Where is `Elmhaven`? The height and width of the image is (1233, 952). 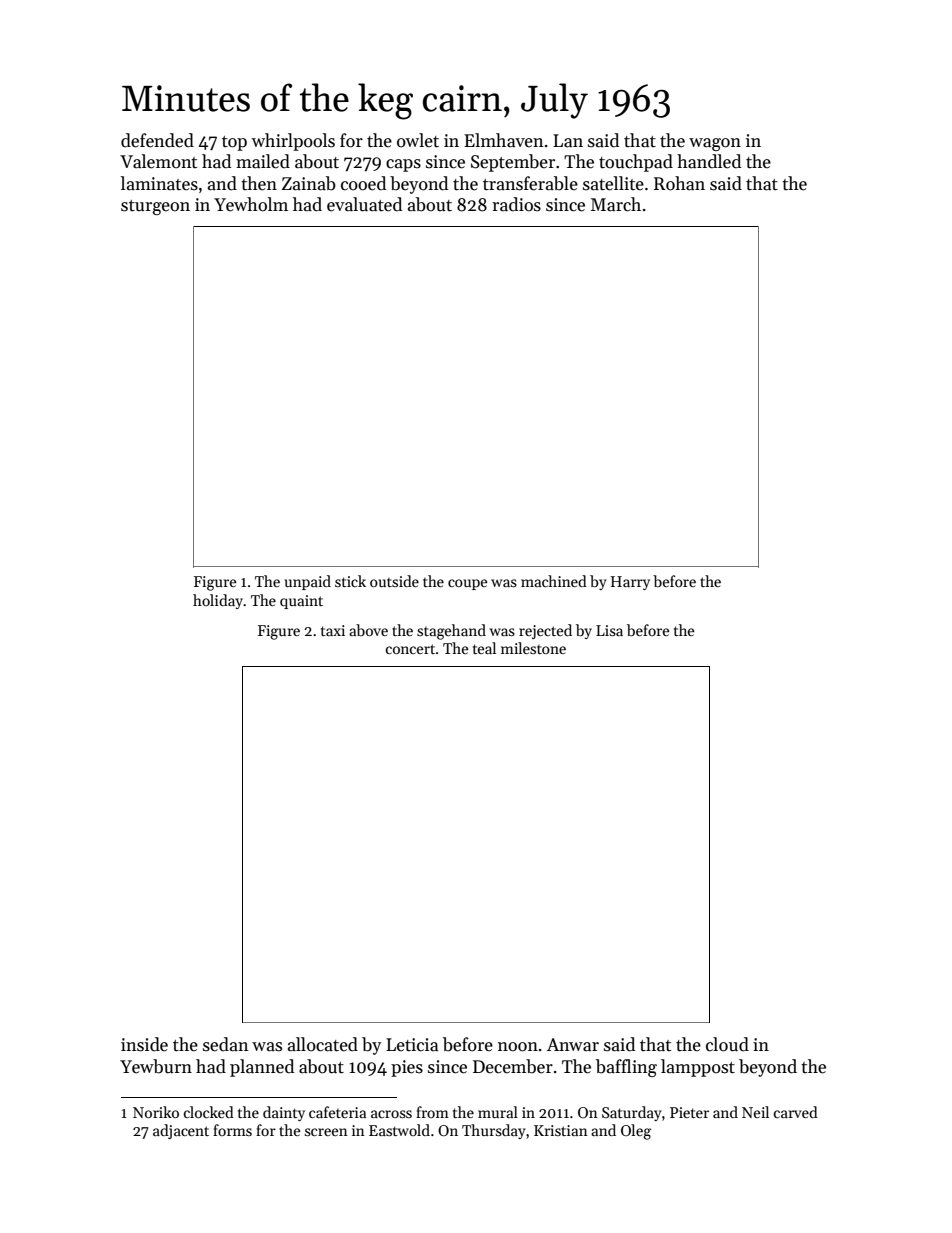 Elmhaven is located at coordinates (504, 140).
